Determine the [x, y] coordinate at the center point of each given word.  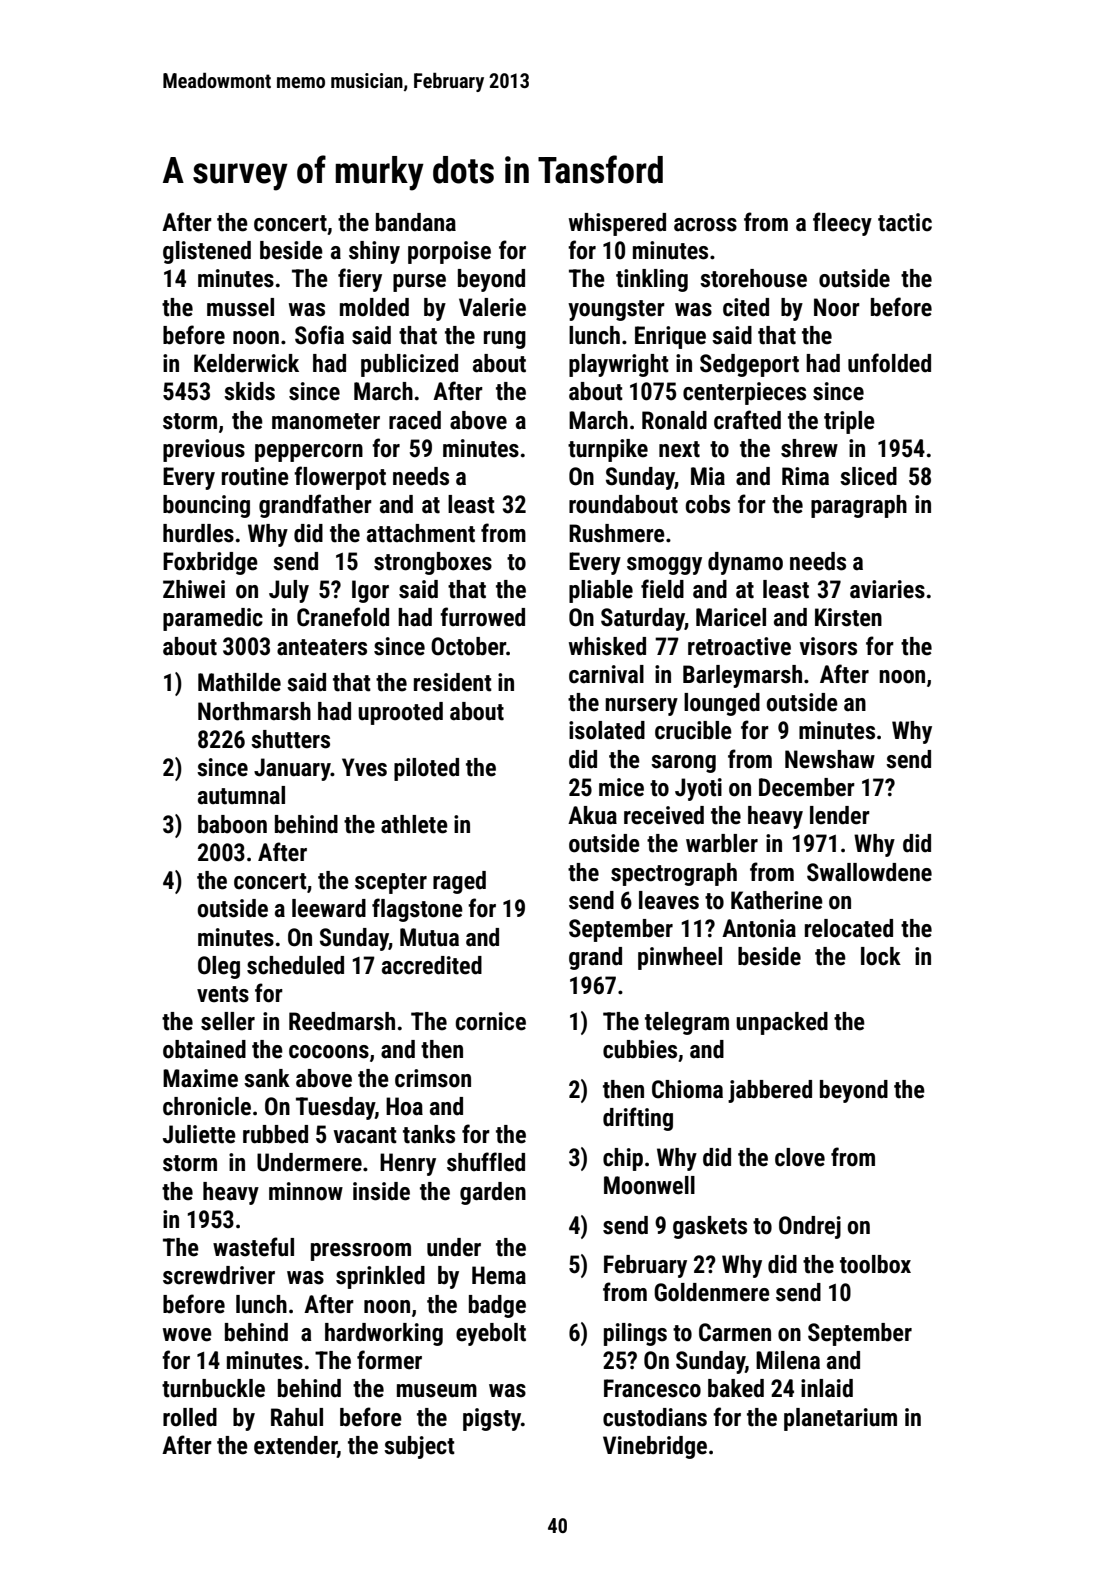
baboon [232, 824]
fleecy [842, 224]
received [664, 815]
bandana [416, 222]
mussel [240, 307]
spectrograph [674, 874]
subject [419, 1447]
